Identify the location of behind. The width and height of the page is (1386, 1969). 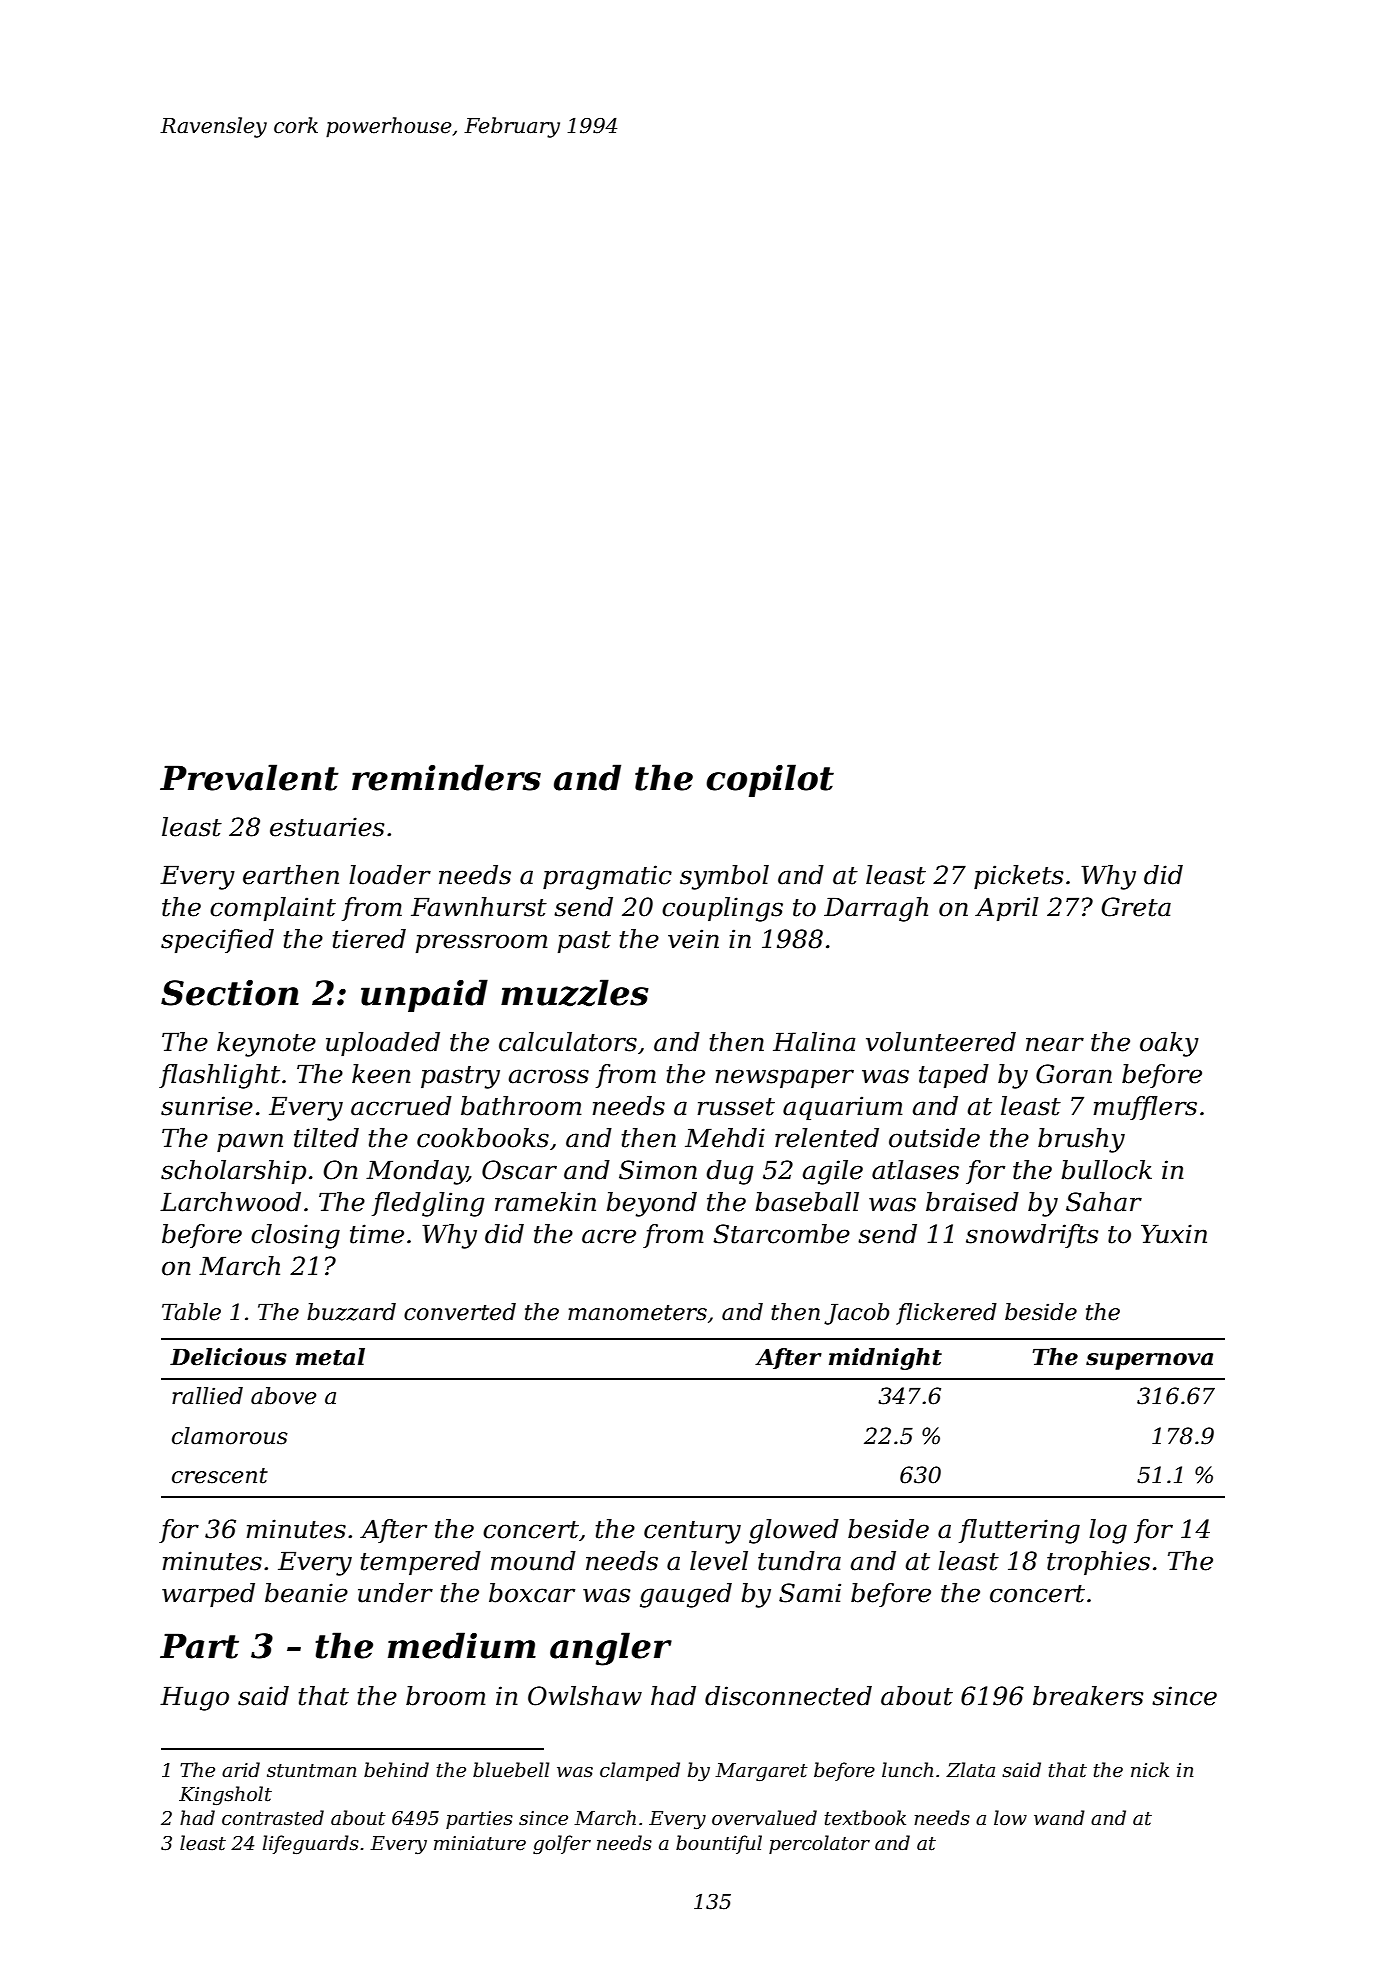
(396, 1770).
